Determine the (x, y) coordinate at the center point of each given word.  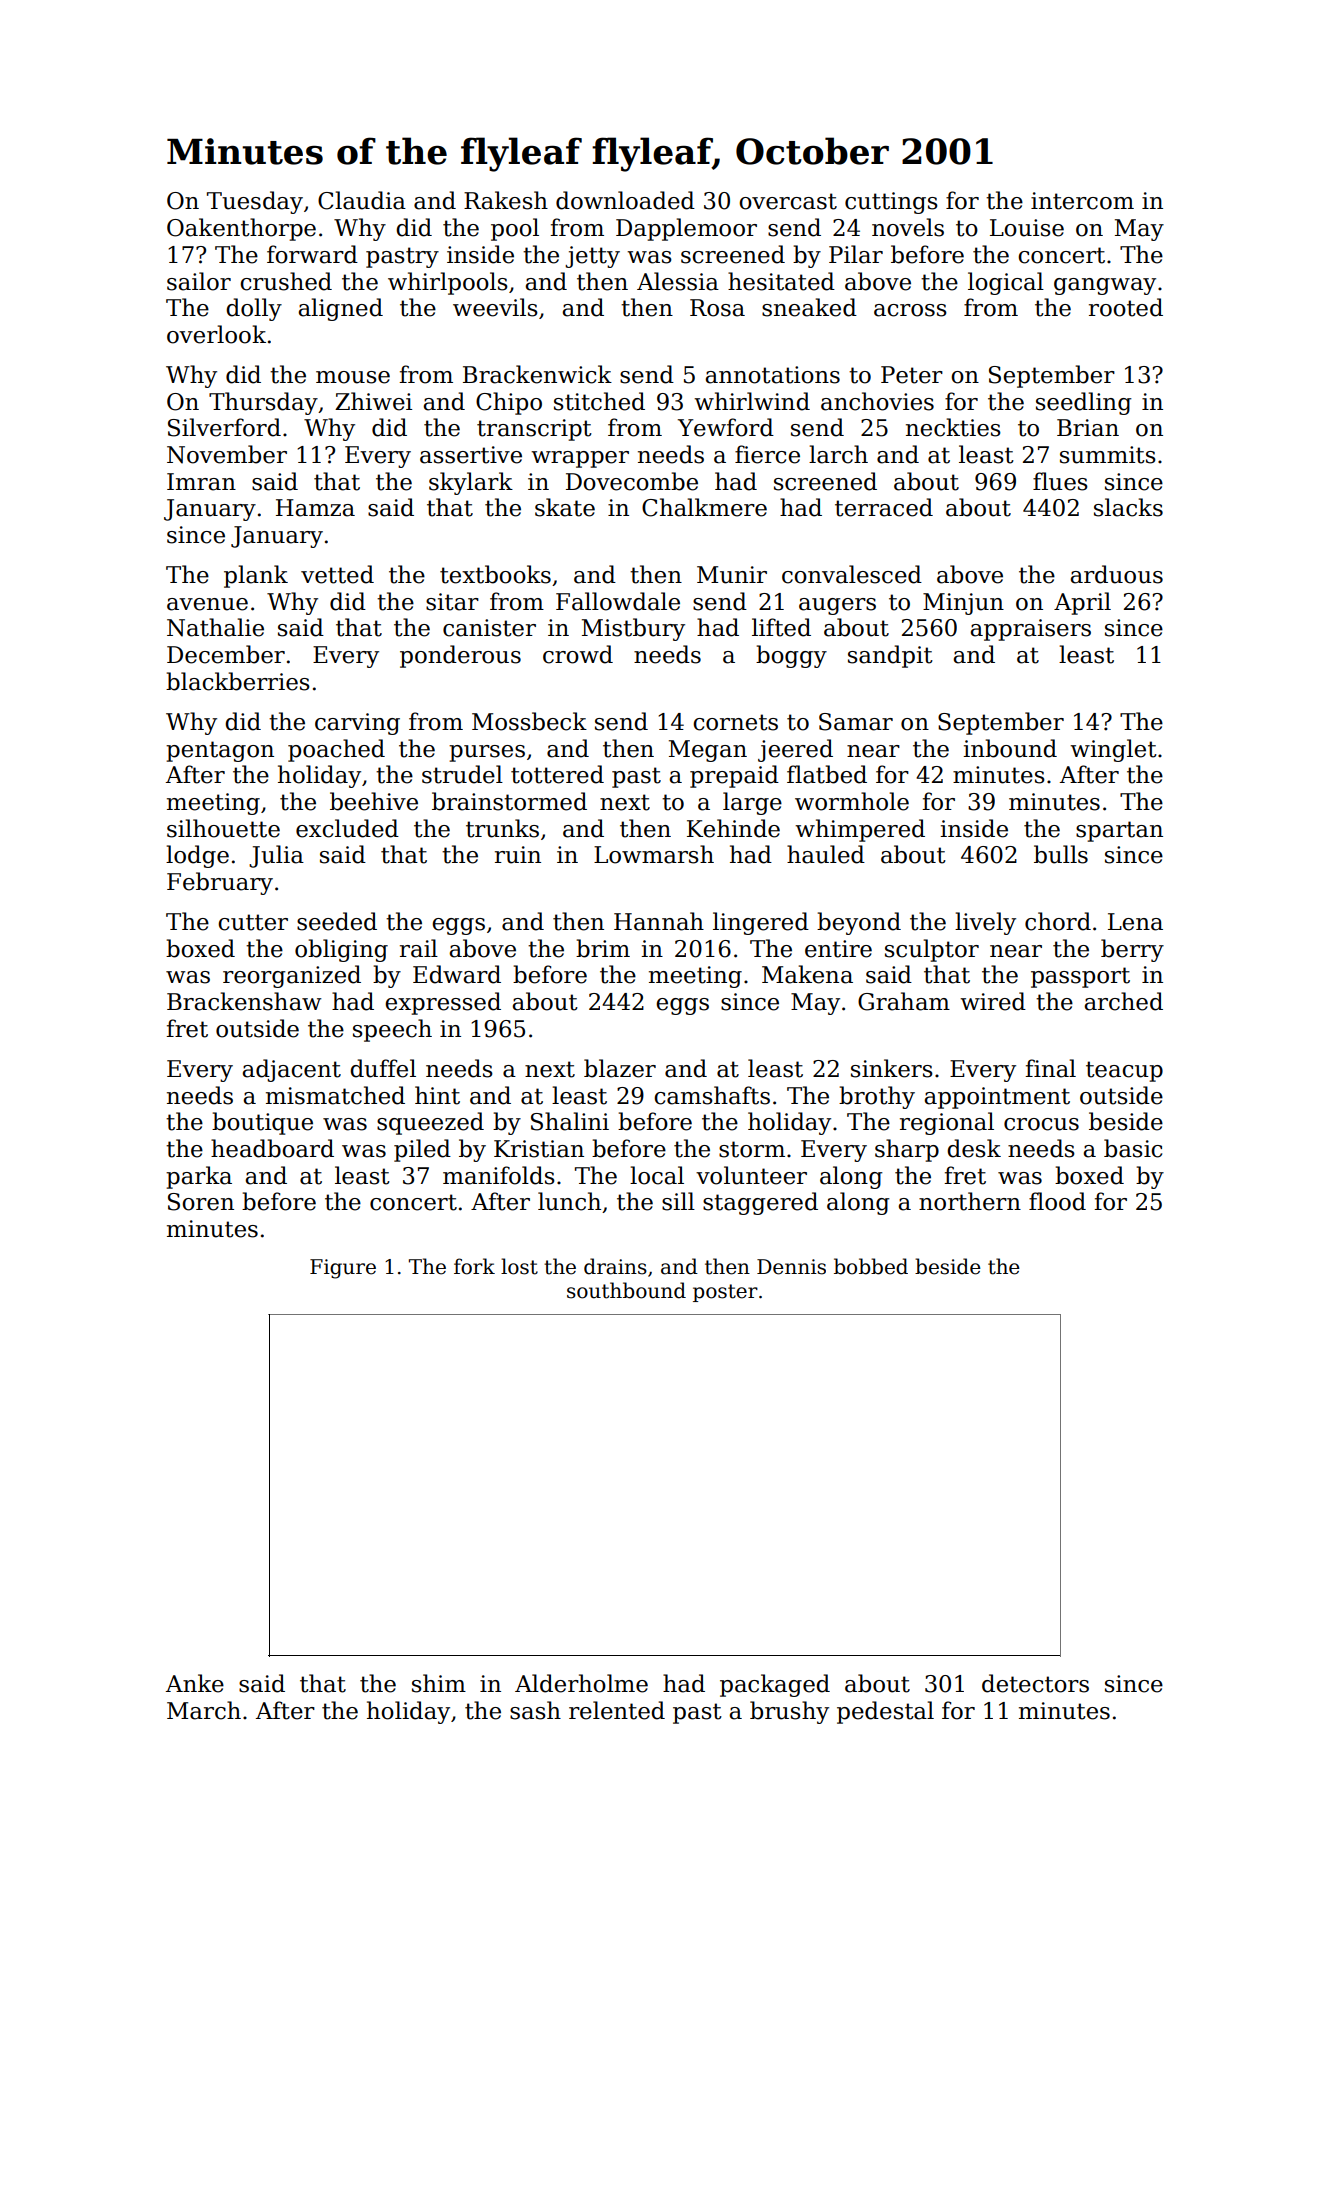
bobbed (871, 1266)
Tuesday (255, 202)
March (204, 1710)
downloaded (625, 200)
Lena (1135, 922)
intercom (1082, 201)
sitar (452, 602)
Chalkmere (704, 507)
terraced (884, 507)
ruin (518, 855)
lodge (197, 856)
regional (947, 1123)
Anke (195, 1683)
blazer (620, 1068)
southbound (626, 1290)
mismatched (335, 1095)
